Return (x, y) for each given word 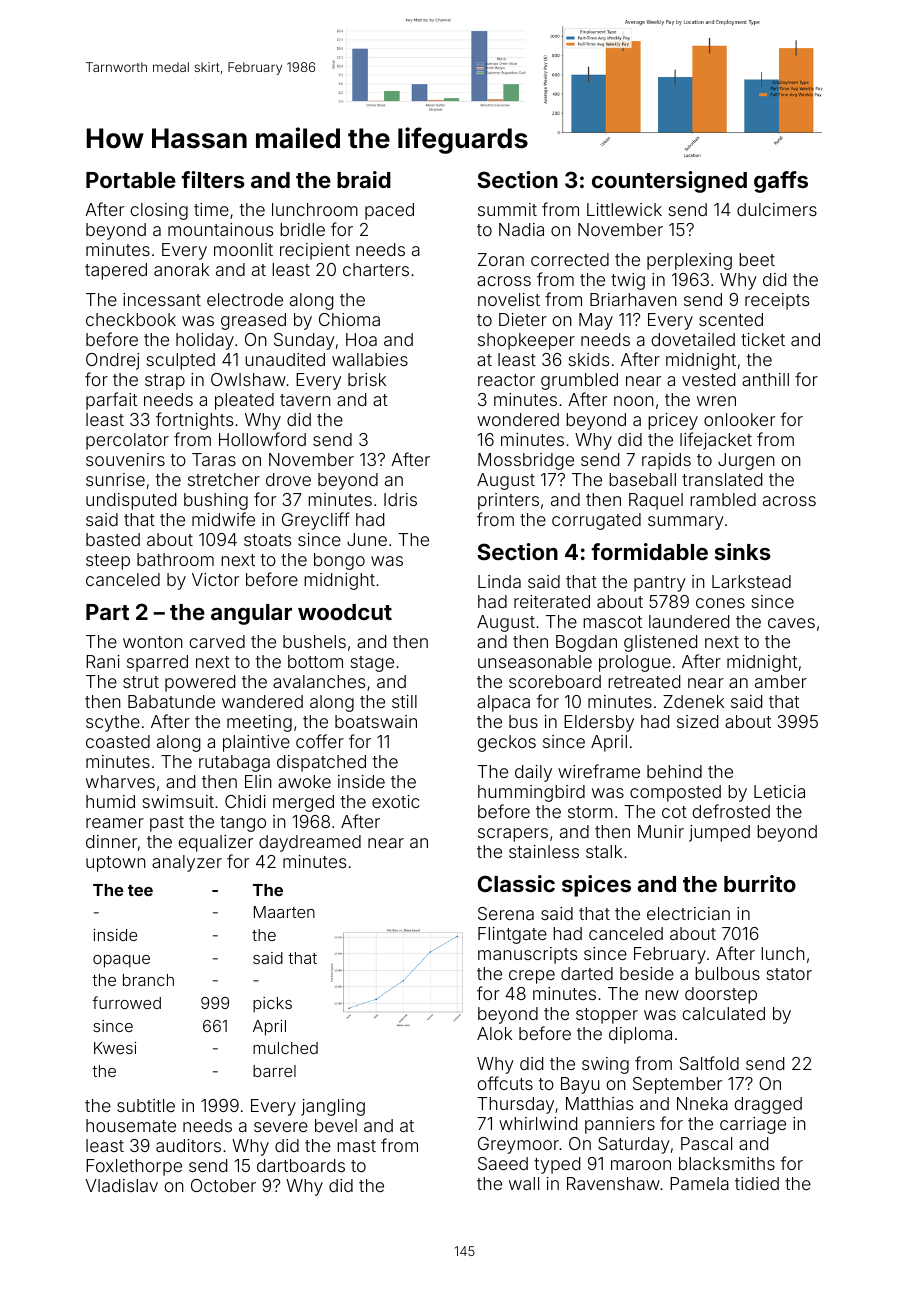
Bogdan (586, 643)
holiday (205, 341)
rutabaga (234, 763)
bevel (336, 1125)
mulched (285, 1048)
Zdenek (693, 701)
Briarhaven (633, 299)
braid (364, 179)
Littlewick (624, 209)
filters (213, 179)
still (404, 701)
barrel (274, 1071)
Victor (215, 579)
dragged (768, 1105)
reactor (506, 380)
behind (674, 771)
